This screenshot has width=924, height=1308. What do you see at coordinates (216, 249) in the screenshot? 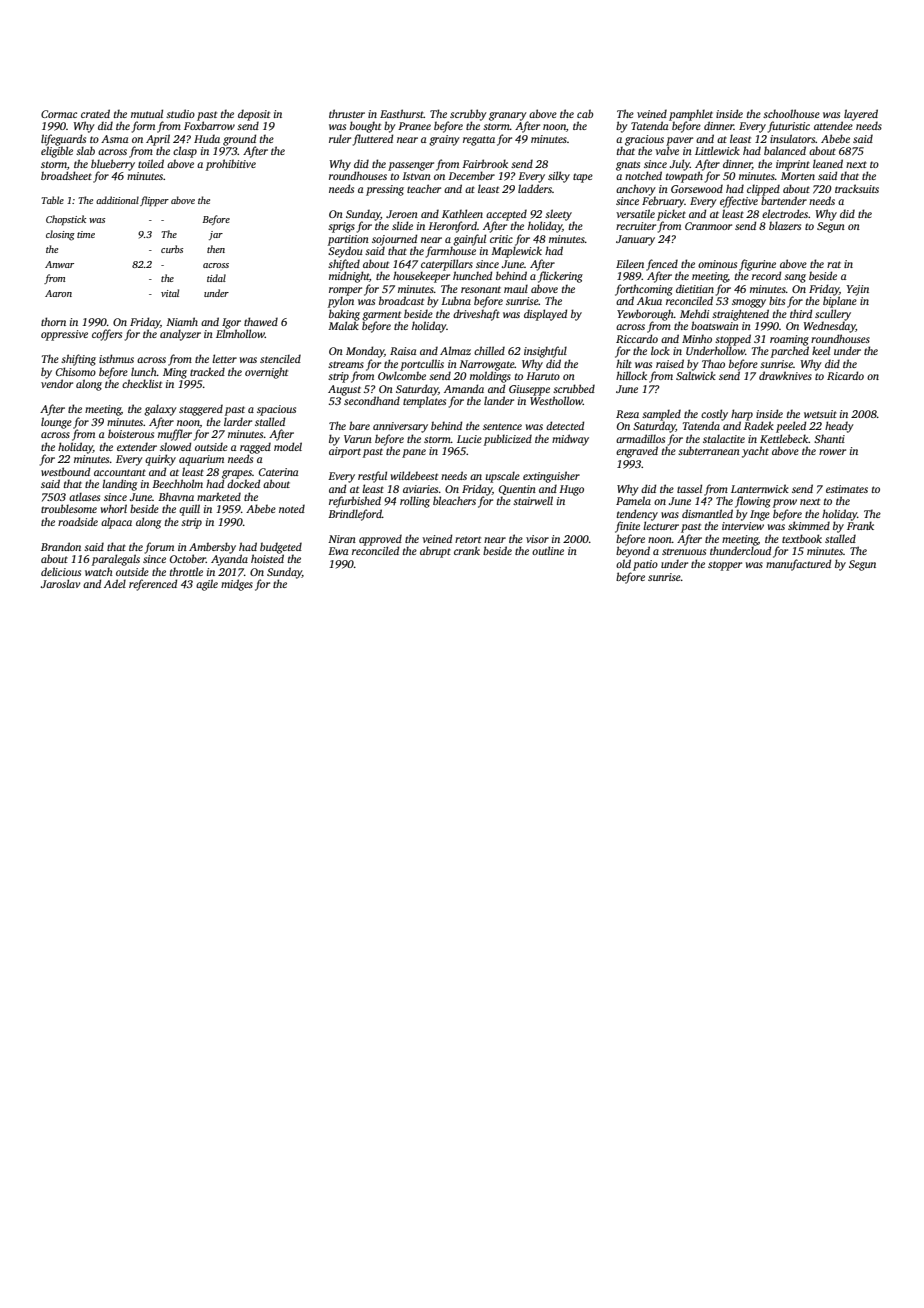
I see `then` at bounding box center [216, 249].
